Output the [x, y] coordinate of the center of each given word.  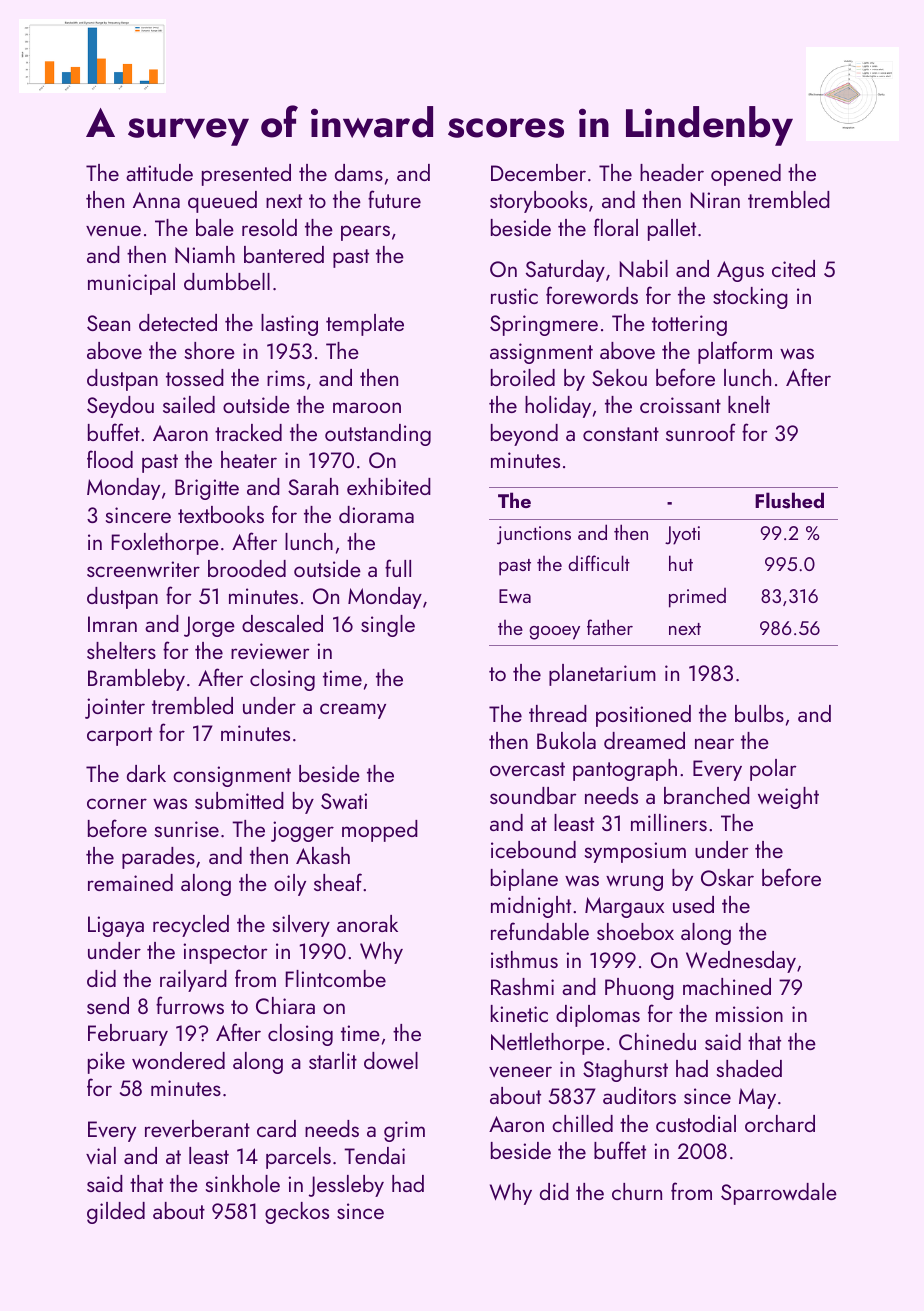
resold [269, 227]
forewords [592, 295]
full [398, 568]
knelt [749, 404]
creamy [353, 711]
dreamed [644, 740]
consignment [232, 776]
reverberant [197, 1128]
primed [697, 598]
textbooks [221, 514]
